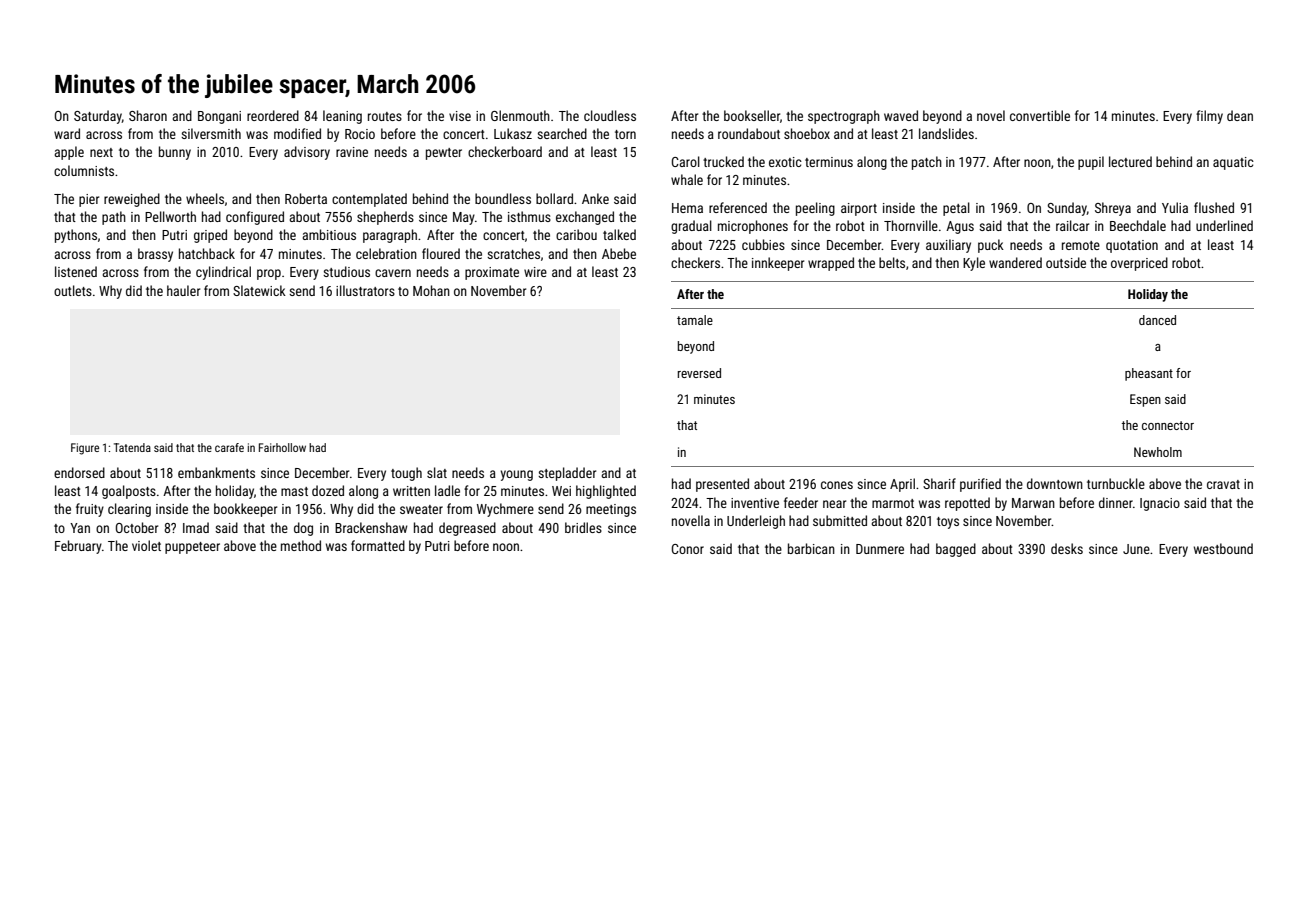  I want to click on purified, so click(980, 485).
